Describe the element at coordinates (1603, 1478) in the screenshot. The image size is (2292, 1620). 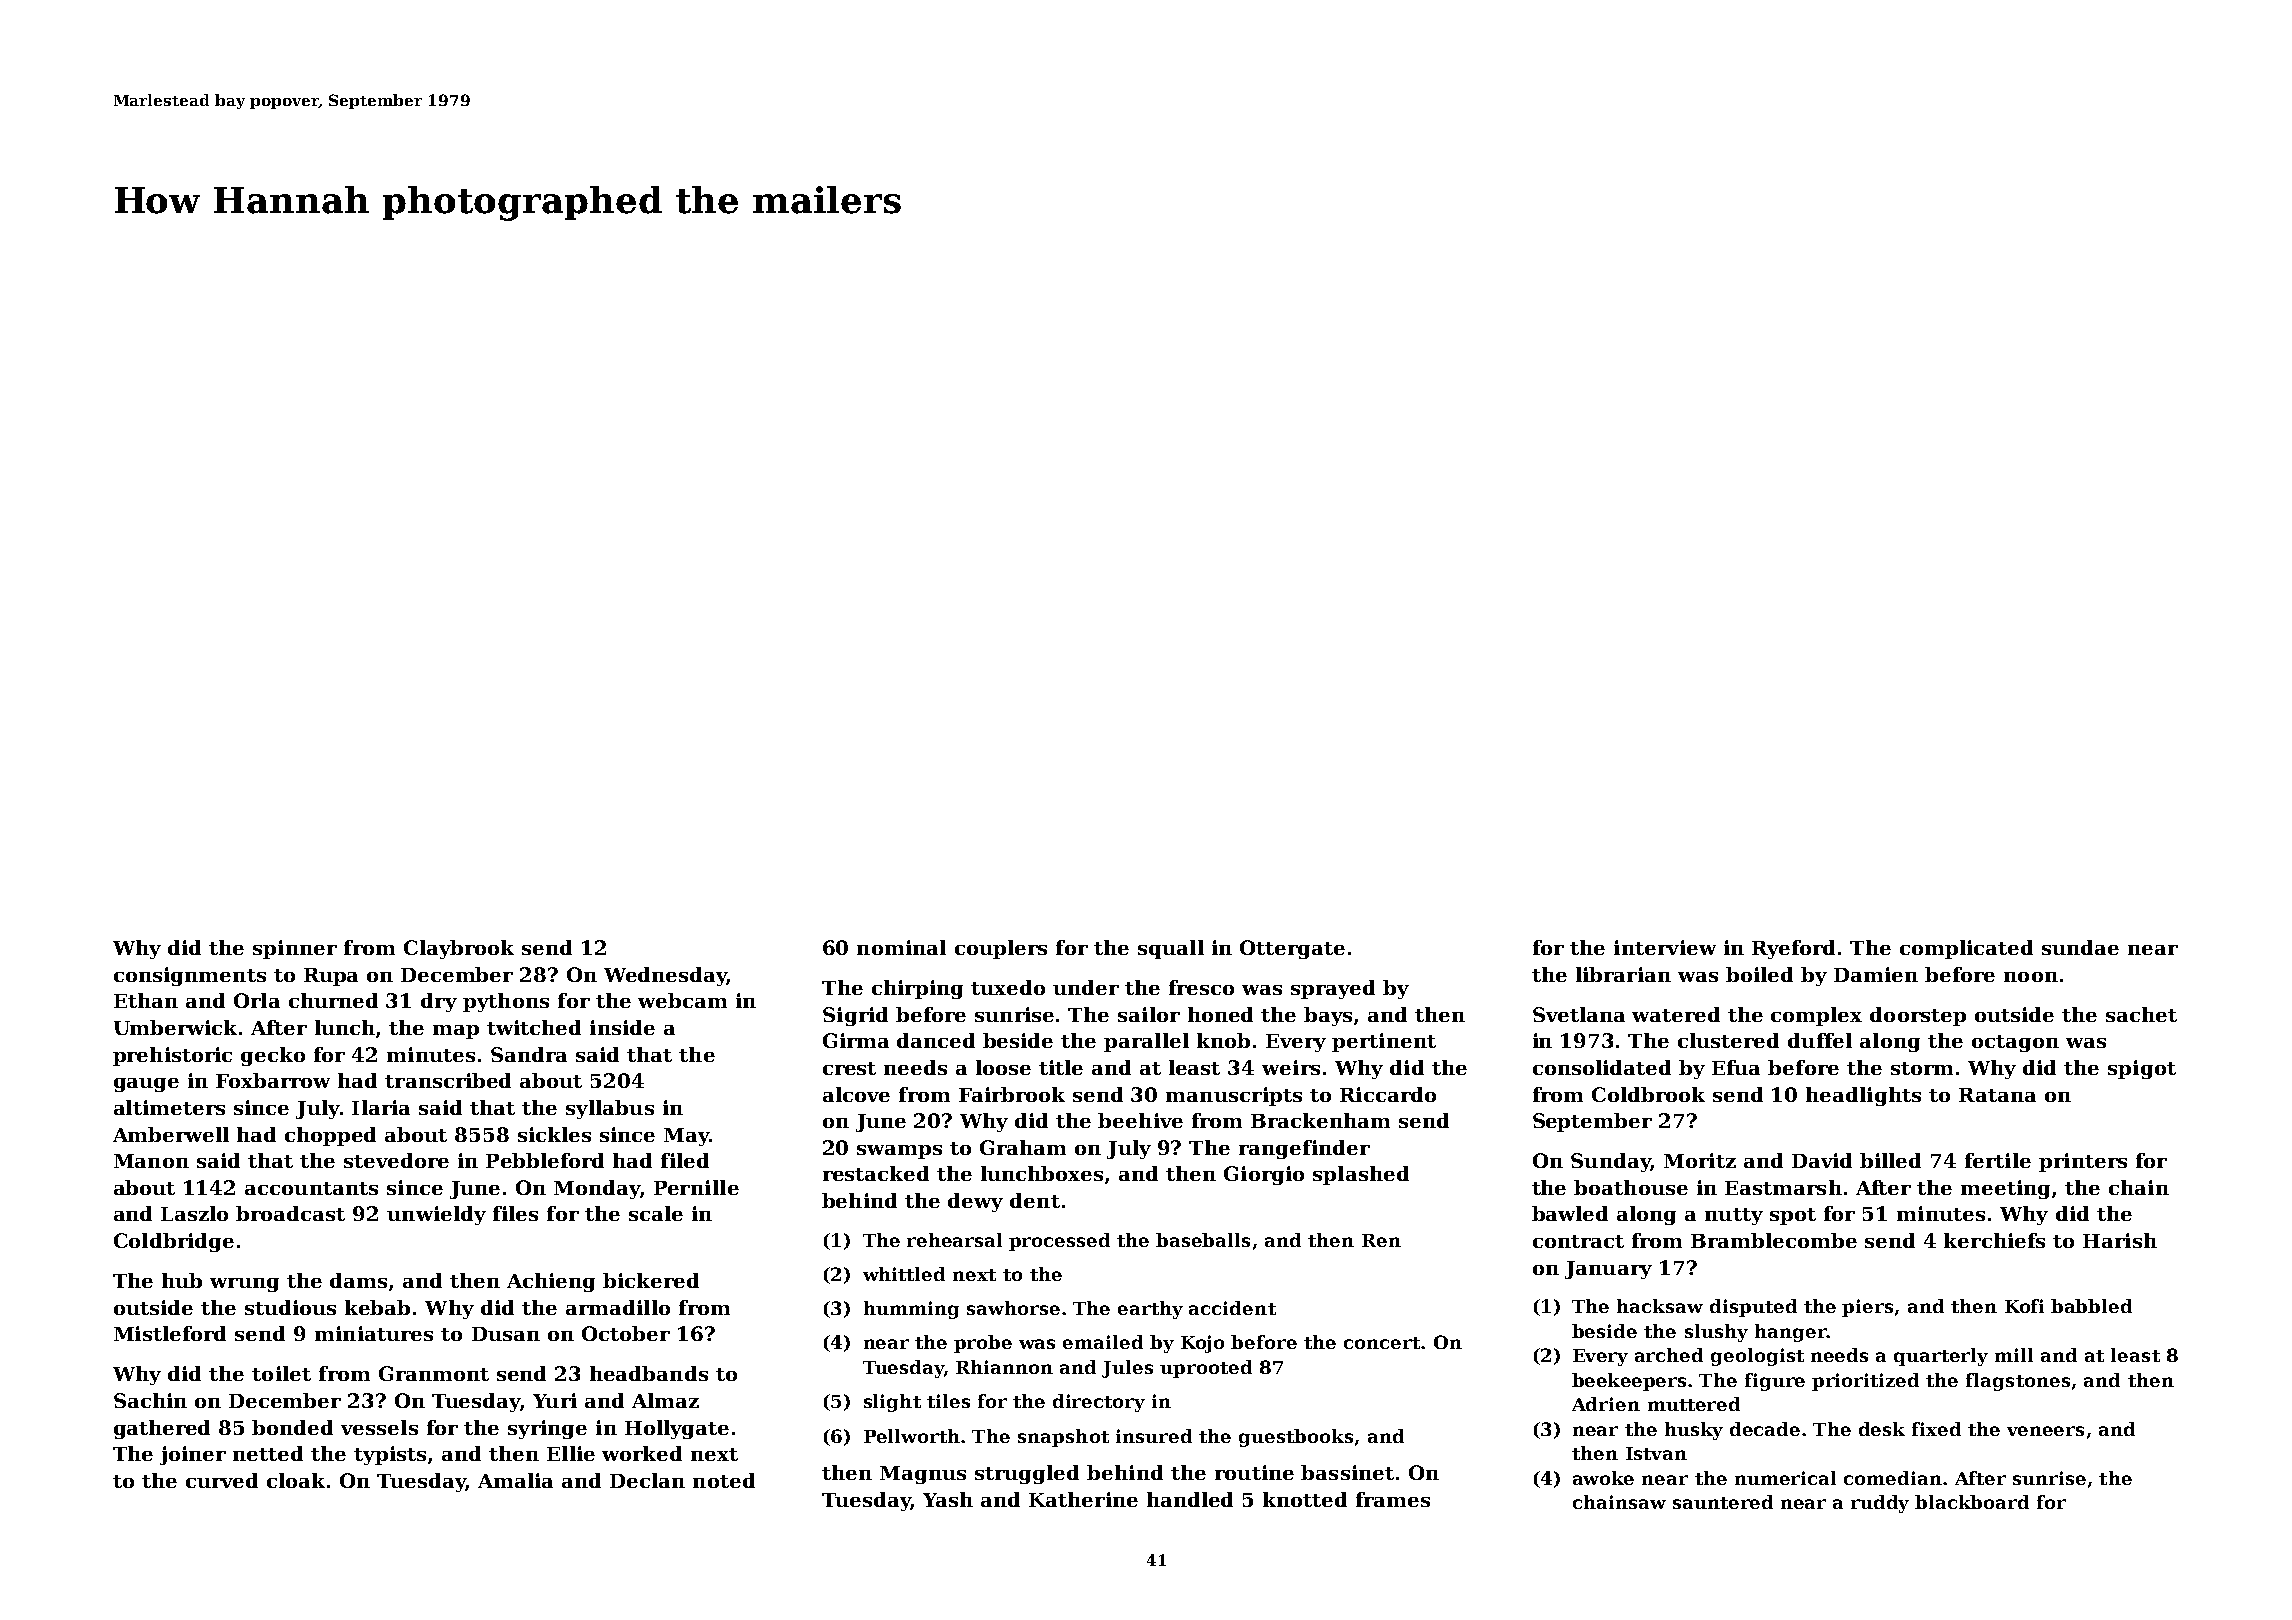
I see `awoke` at that location.
